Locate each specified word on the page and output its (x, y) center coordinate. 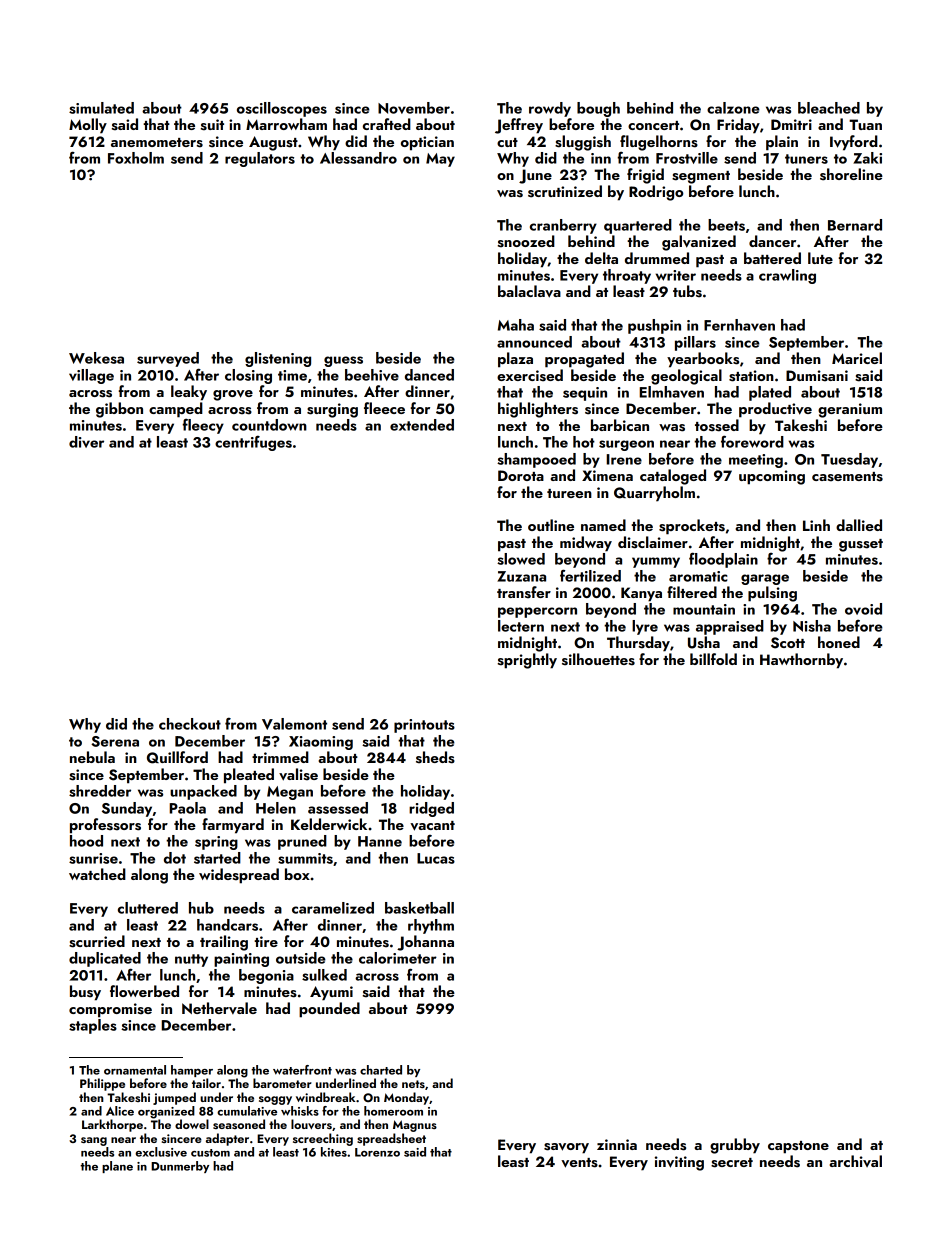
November (414, 108)
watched (97, 874)
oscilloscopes (282, 109)
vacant (432, 826)
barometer (282, 1083)
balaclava (529, 291)
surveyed (168, 359)
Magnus (415, 1126)
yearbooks (703, 360)
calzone (733, 108)
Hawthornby (801, 661)
